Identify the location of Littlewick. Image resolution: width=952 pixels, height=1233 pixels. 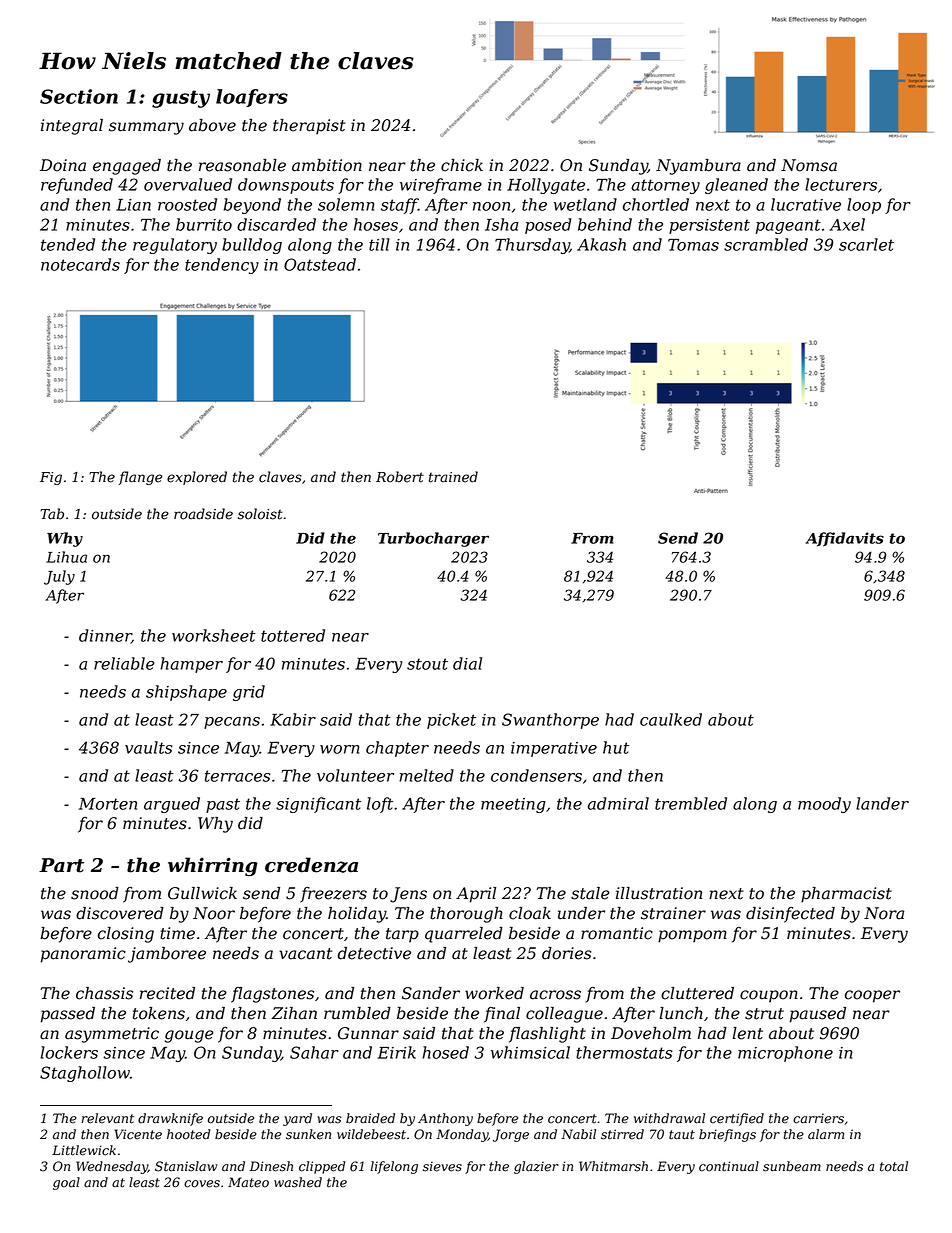
(84, 1150).
